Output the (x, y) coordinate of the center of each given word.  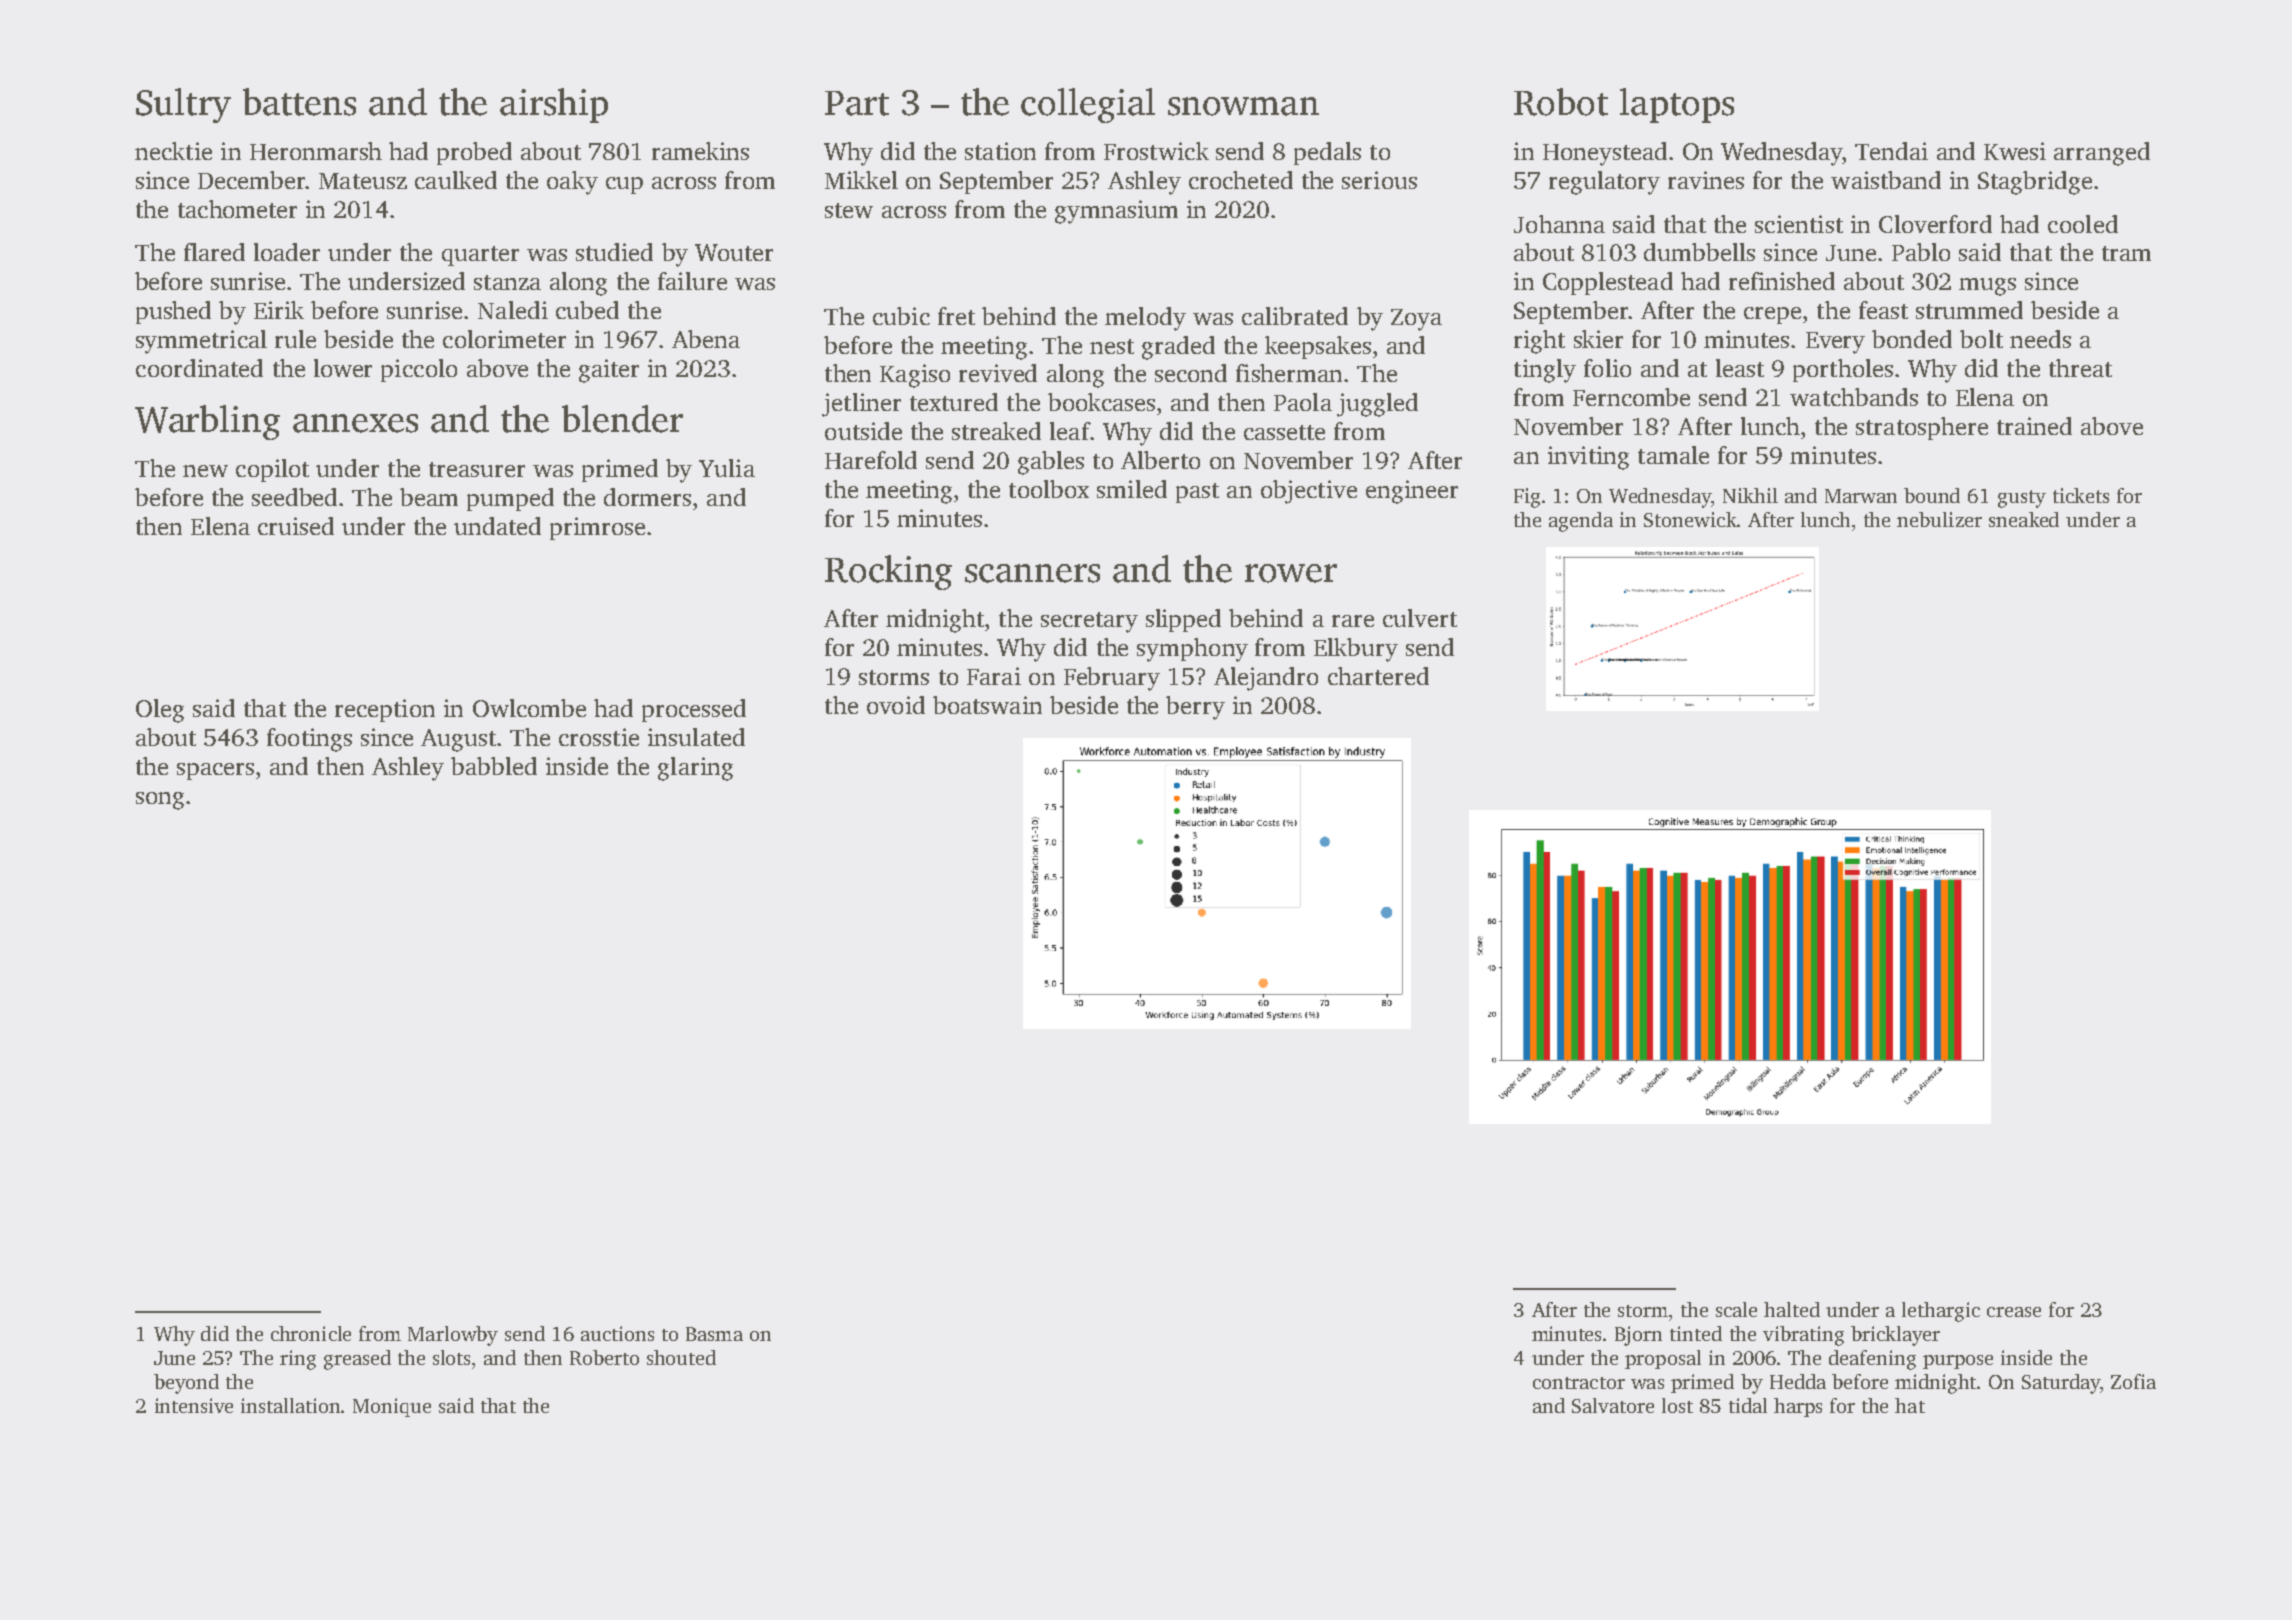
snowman (1243, 106)
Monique (392, 1407)
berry (1195, 708)
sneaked (2024, 519)
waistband (1886, 180)
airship (554, 105)
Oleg (160, 711)
